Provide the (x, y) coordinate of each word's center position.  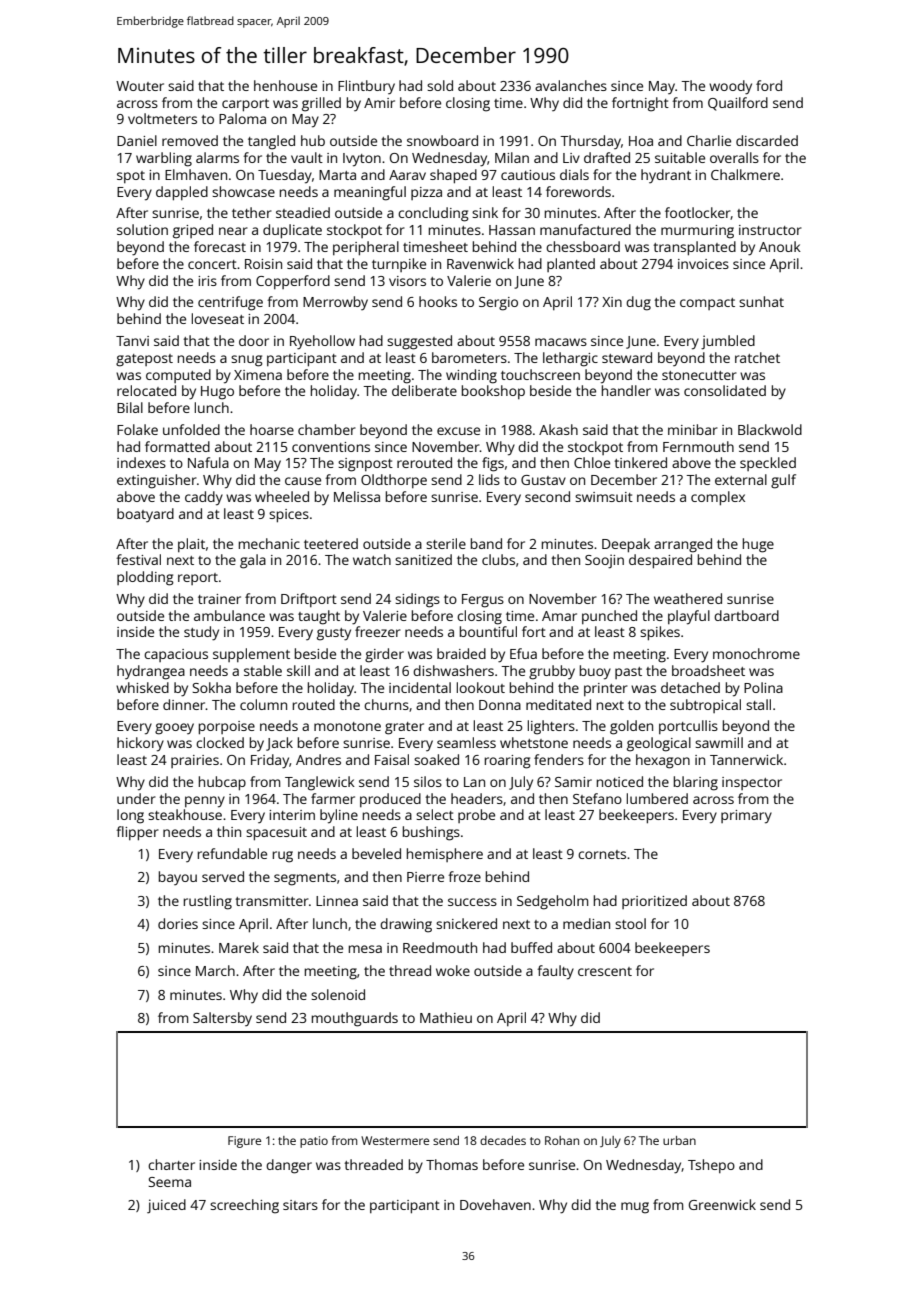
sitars (300, 1205)
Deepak (626, 545)
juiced (166, 1206)
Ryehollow (322, 342)
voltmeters (162, 118)
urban (679, 1140)
